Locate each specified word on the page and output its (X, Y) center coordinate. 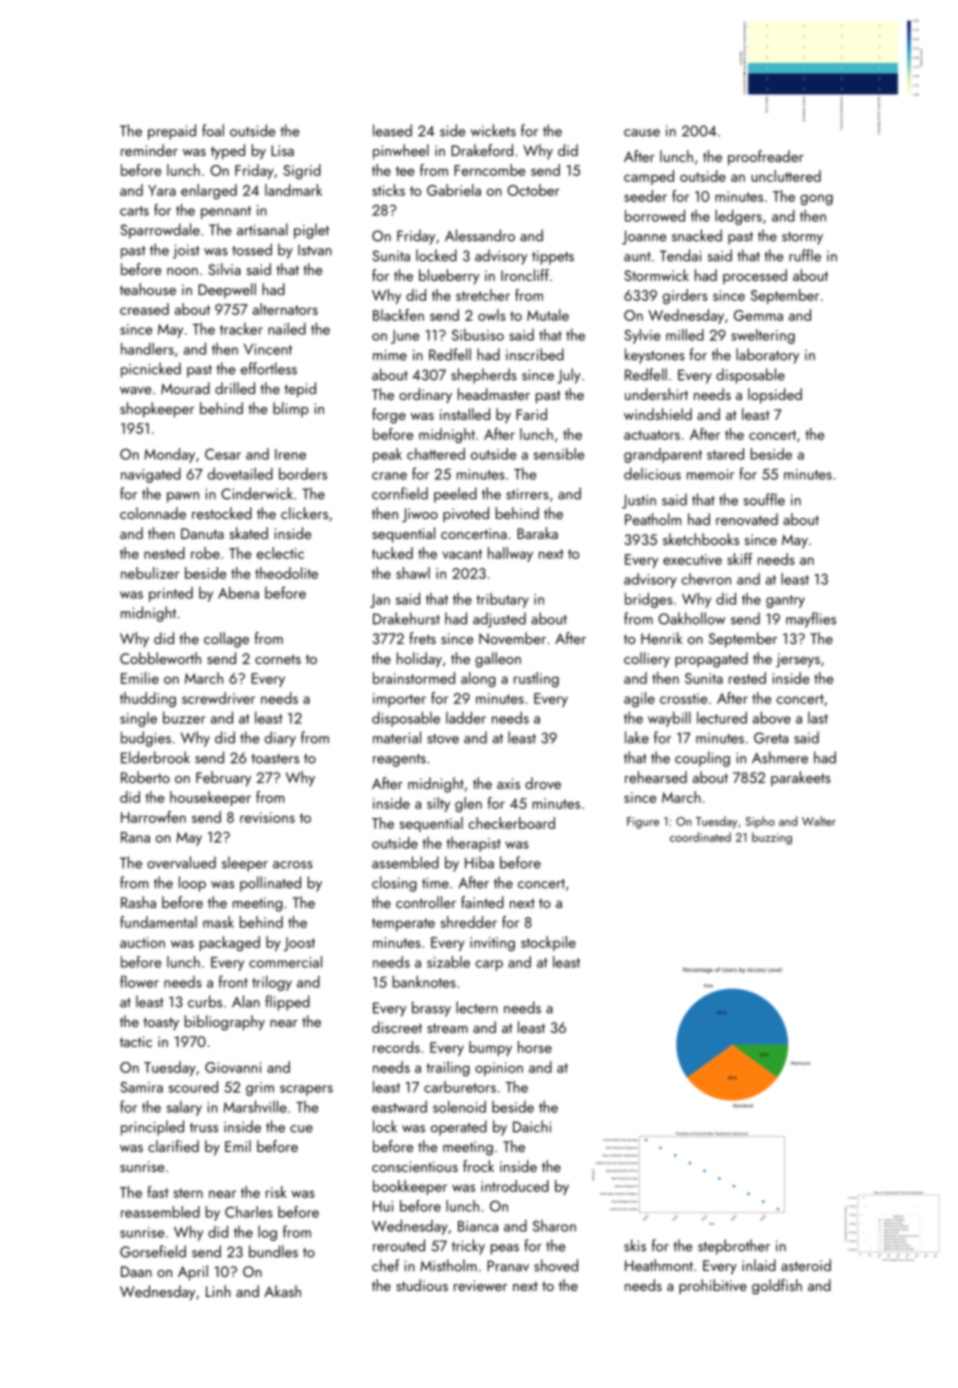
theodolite (286, 573)
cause (642, 133)
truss (204, 1128)
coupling (702, 759)
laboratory (767, 356)
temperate (403, 924)
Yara (162, 190)
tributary (502, 600)
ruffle (805, 255)
